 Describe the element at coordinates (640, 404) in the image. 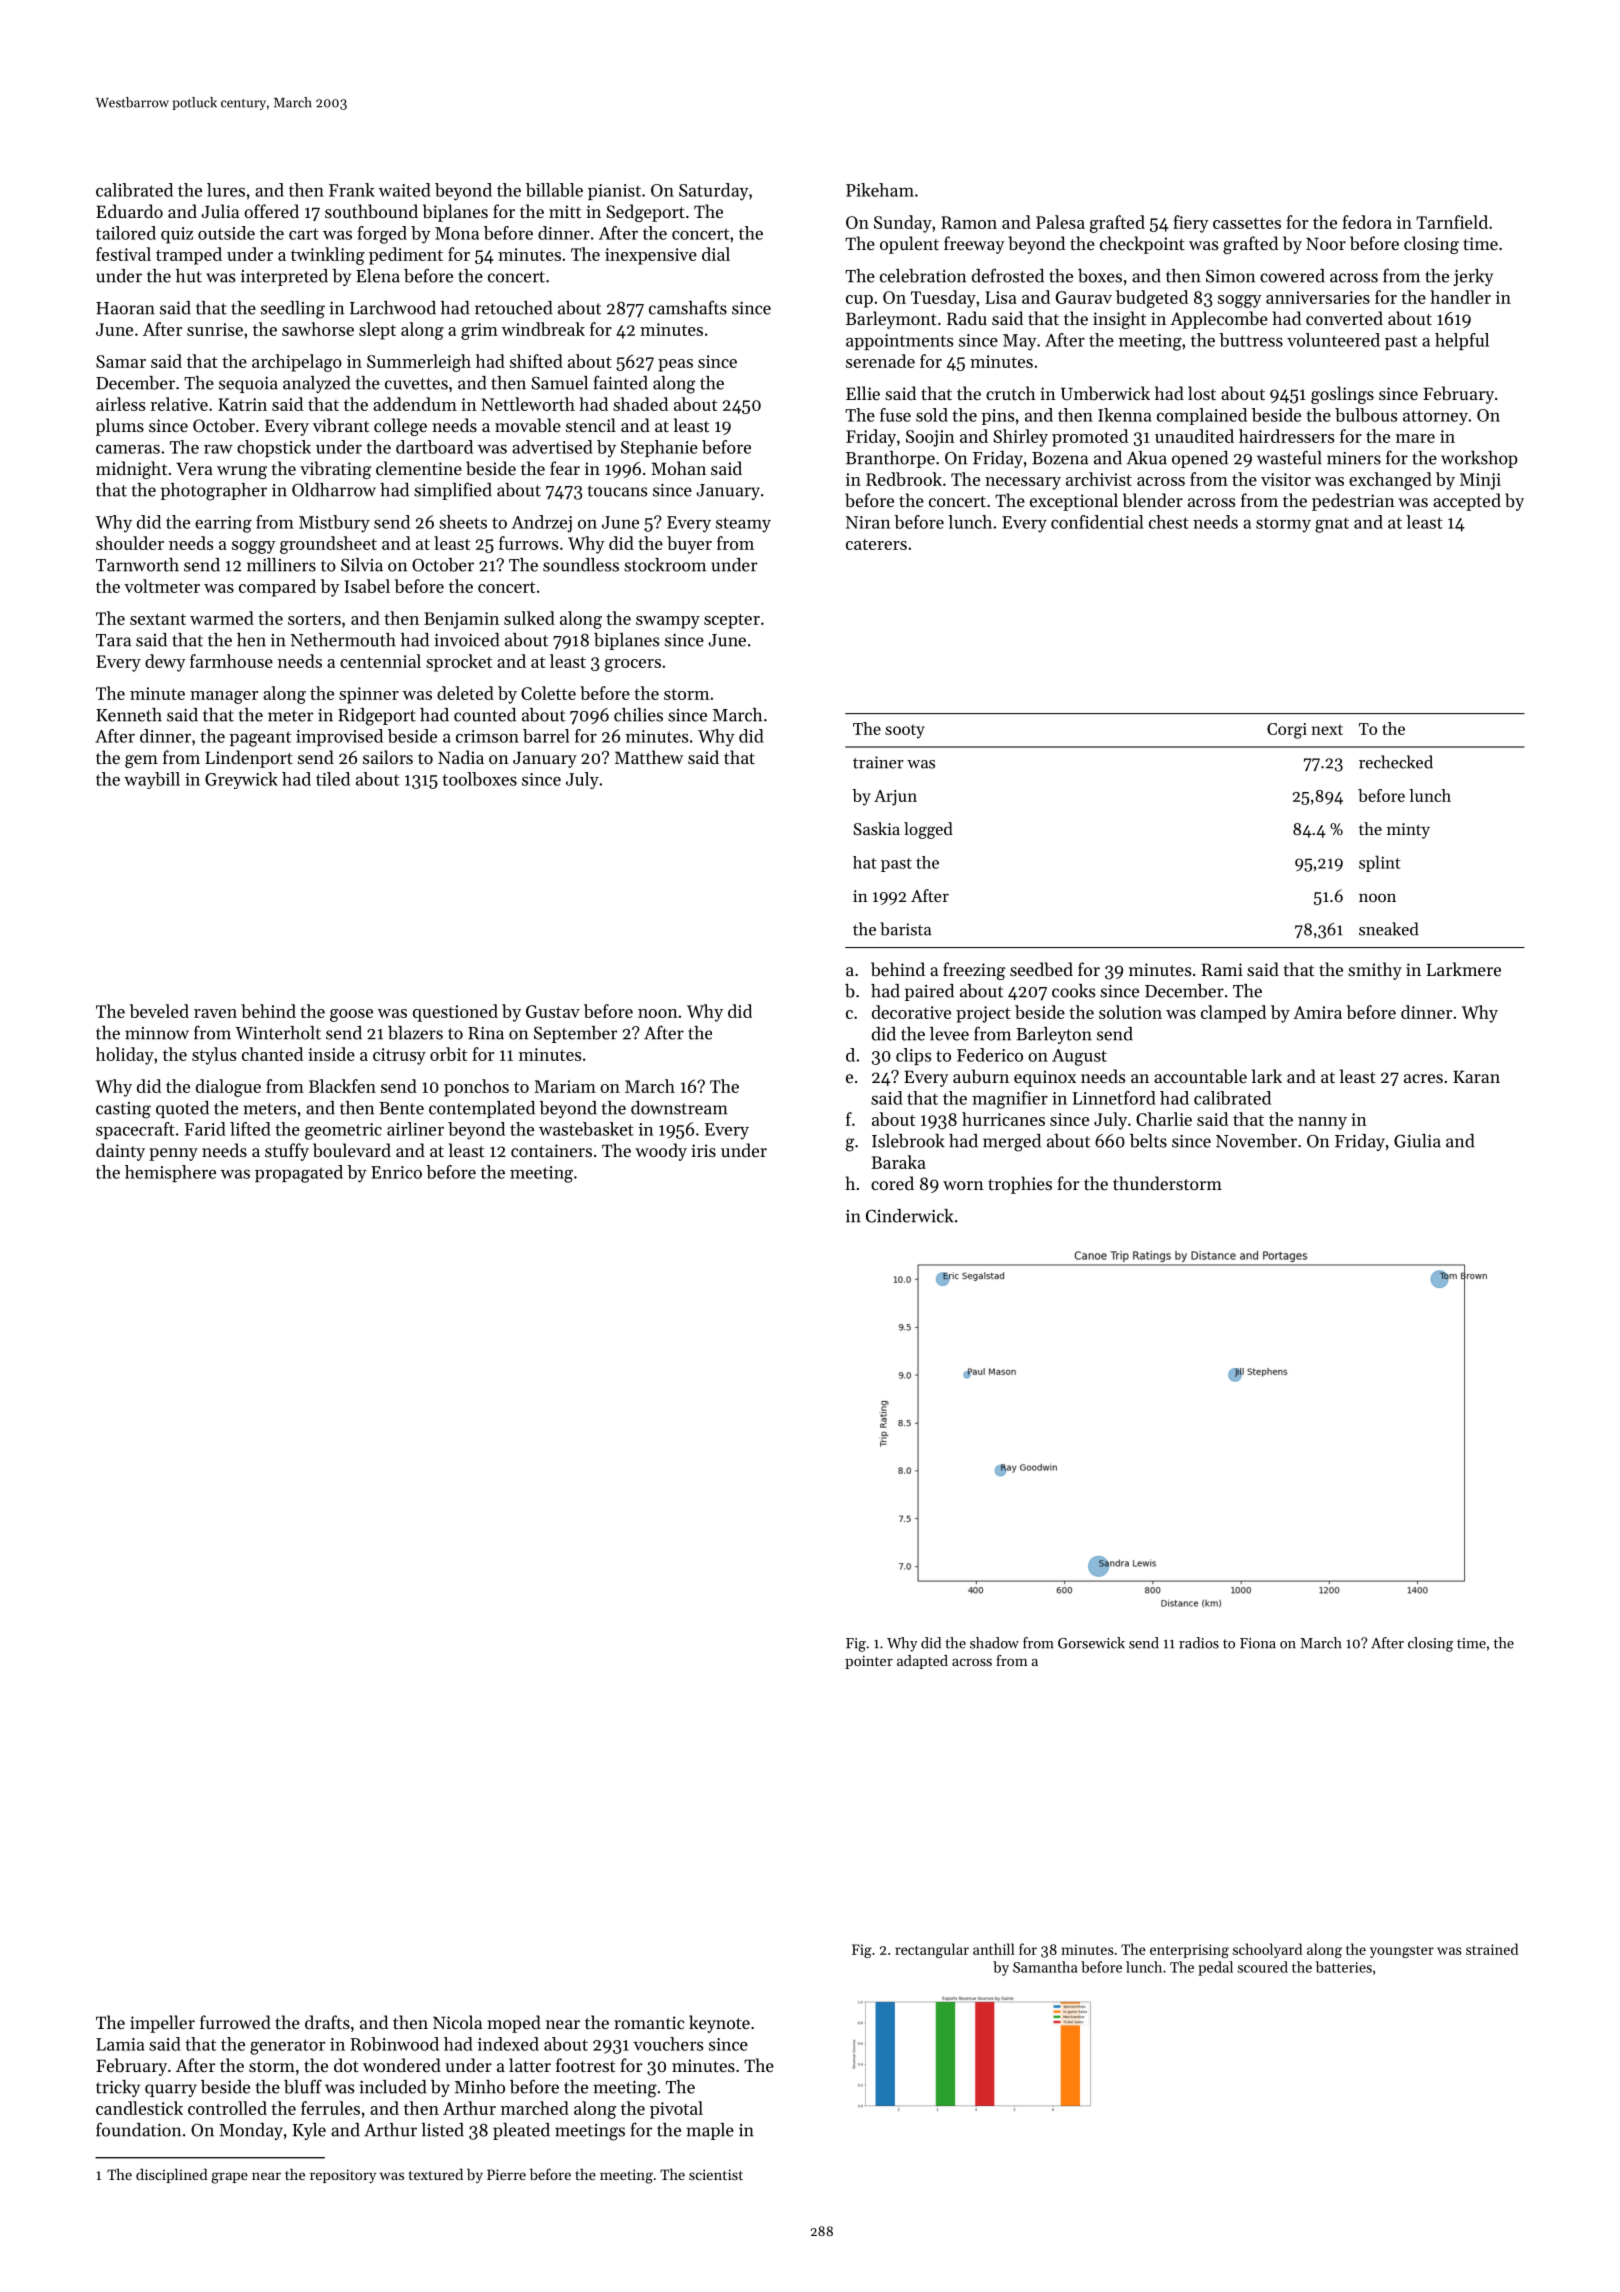

I see `shaded` at that location.
